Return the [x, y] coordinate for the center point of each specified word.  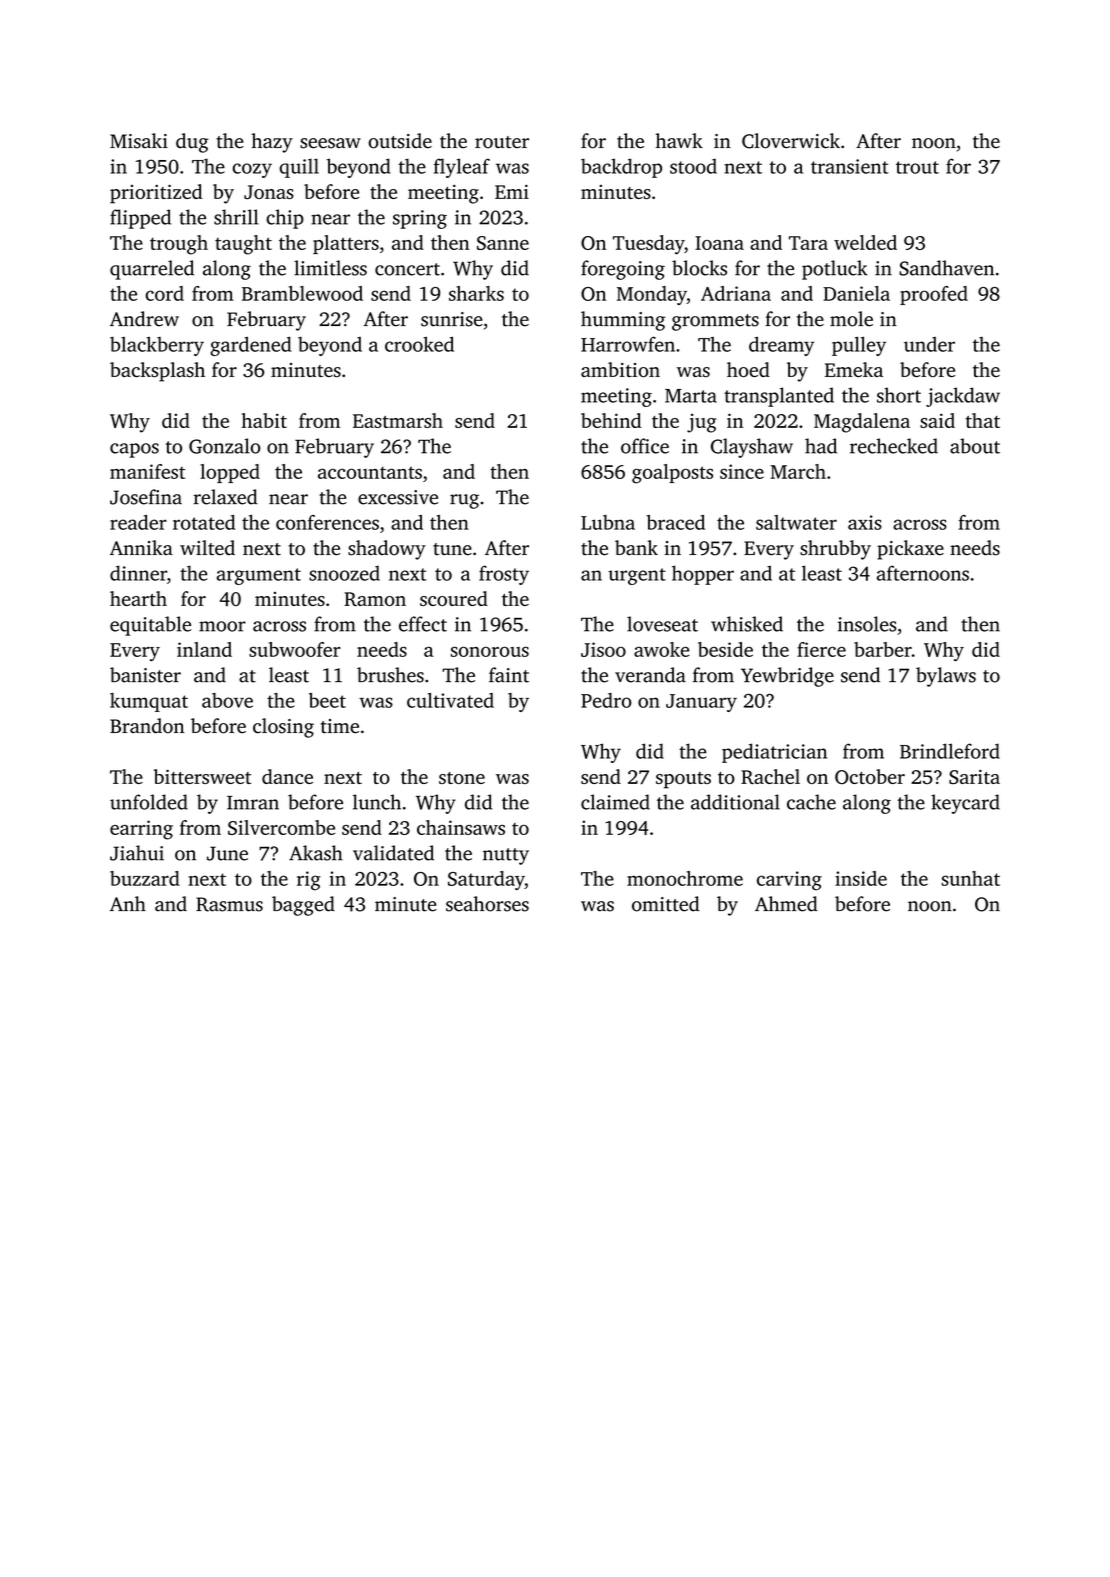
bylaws [946, 677]
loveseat [662, 624]
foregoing [623, 270]
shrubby [835, 550]
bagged [303, 906]
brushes [390, 675]
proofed [934, 295]
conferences [327, 522]
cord [165, 293]
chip [285, 219]
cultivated [450, 700]
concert [407, 269]
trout [917, 167]
